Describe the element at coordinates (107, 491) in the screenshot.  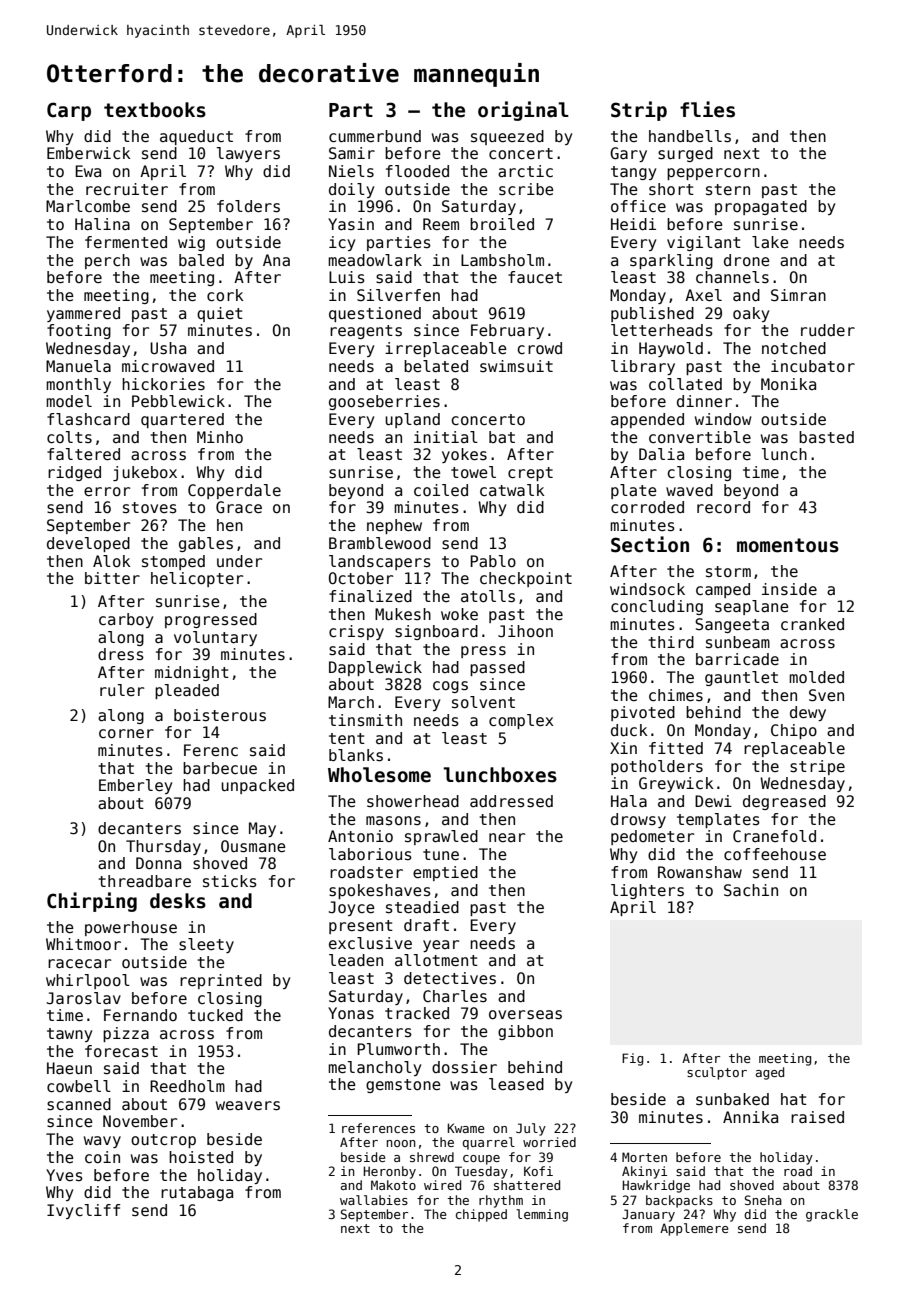
I see `error` at that location.
